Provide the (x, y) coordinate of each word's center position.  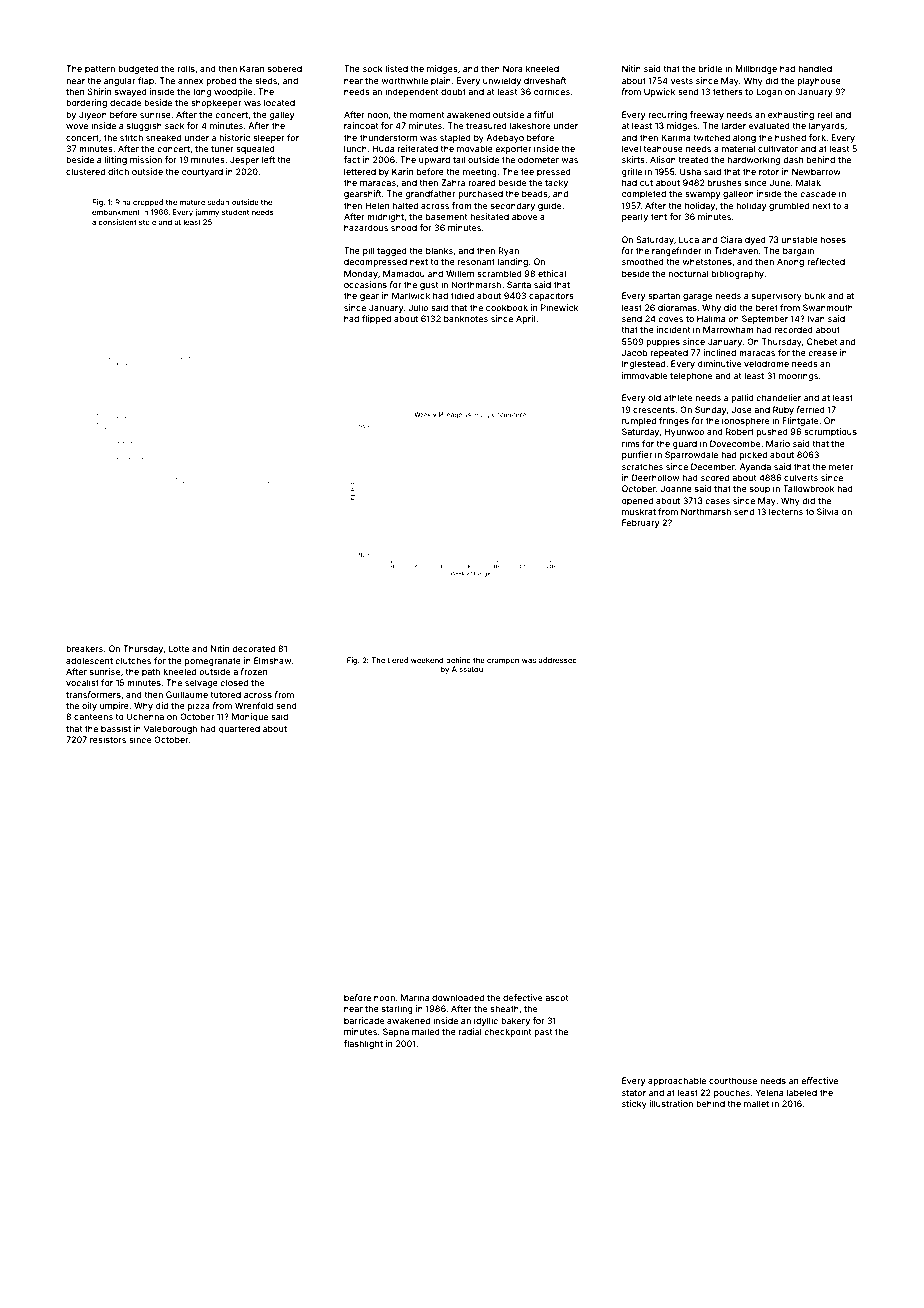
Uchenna (145, 716)
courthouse (733, 1080)
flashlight (363, 1044)
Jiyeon (93, 115)
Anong (790, 262)
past (543, 1033)
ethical (552, 273)
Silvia (828, 511)
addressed (558, 660)
